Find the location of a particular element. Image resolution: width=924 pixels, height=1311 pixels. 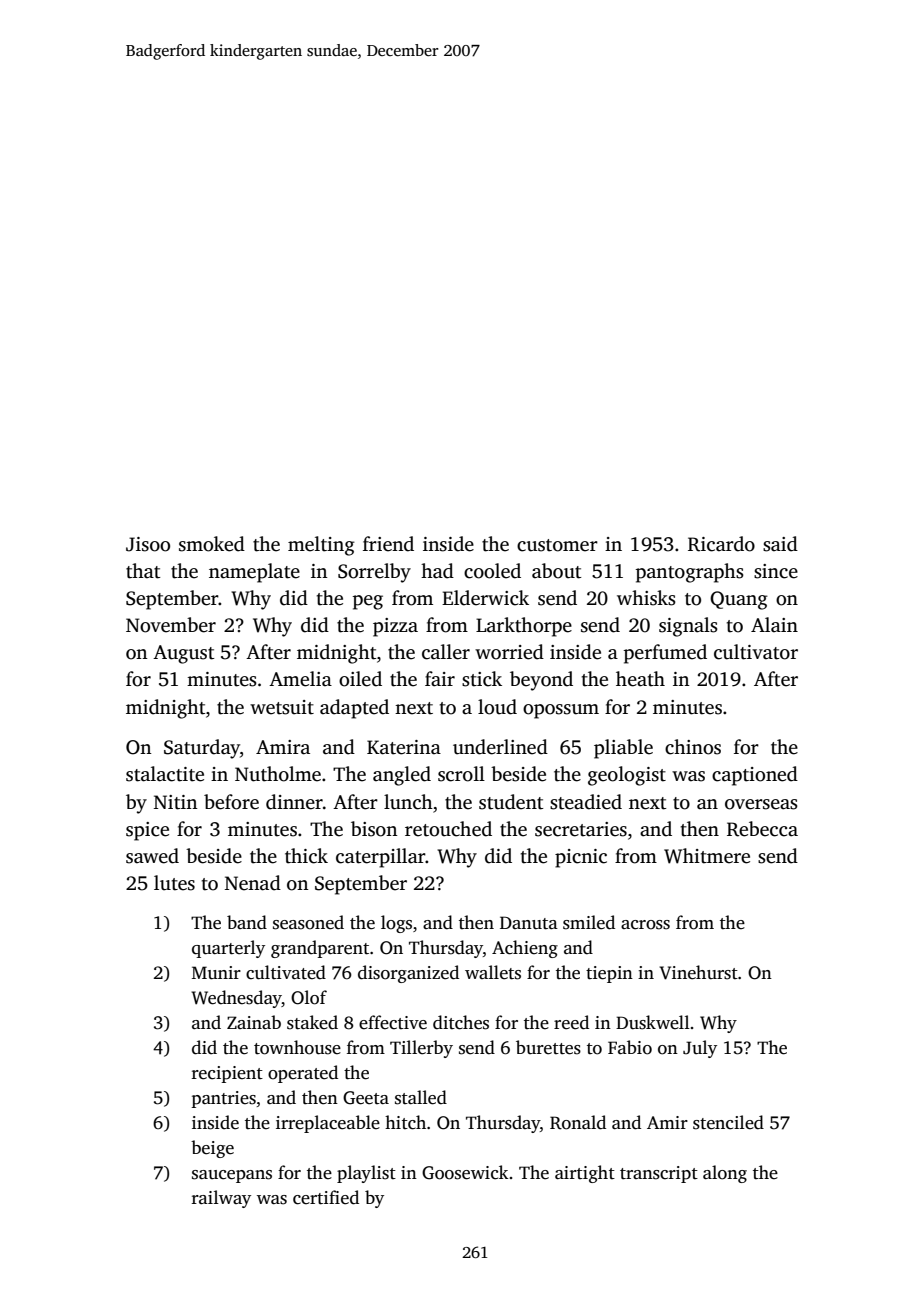

airtight is located at coordinates (585, 1174).
